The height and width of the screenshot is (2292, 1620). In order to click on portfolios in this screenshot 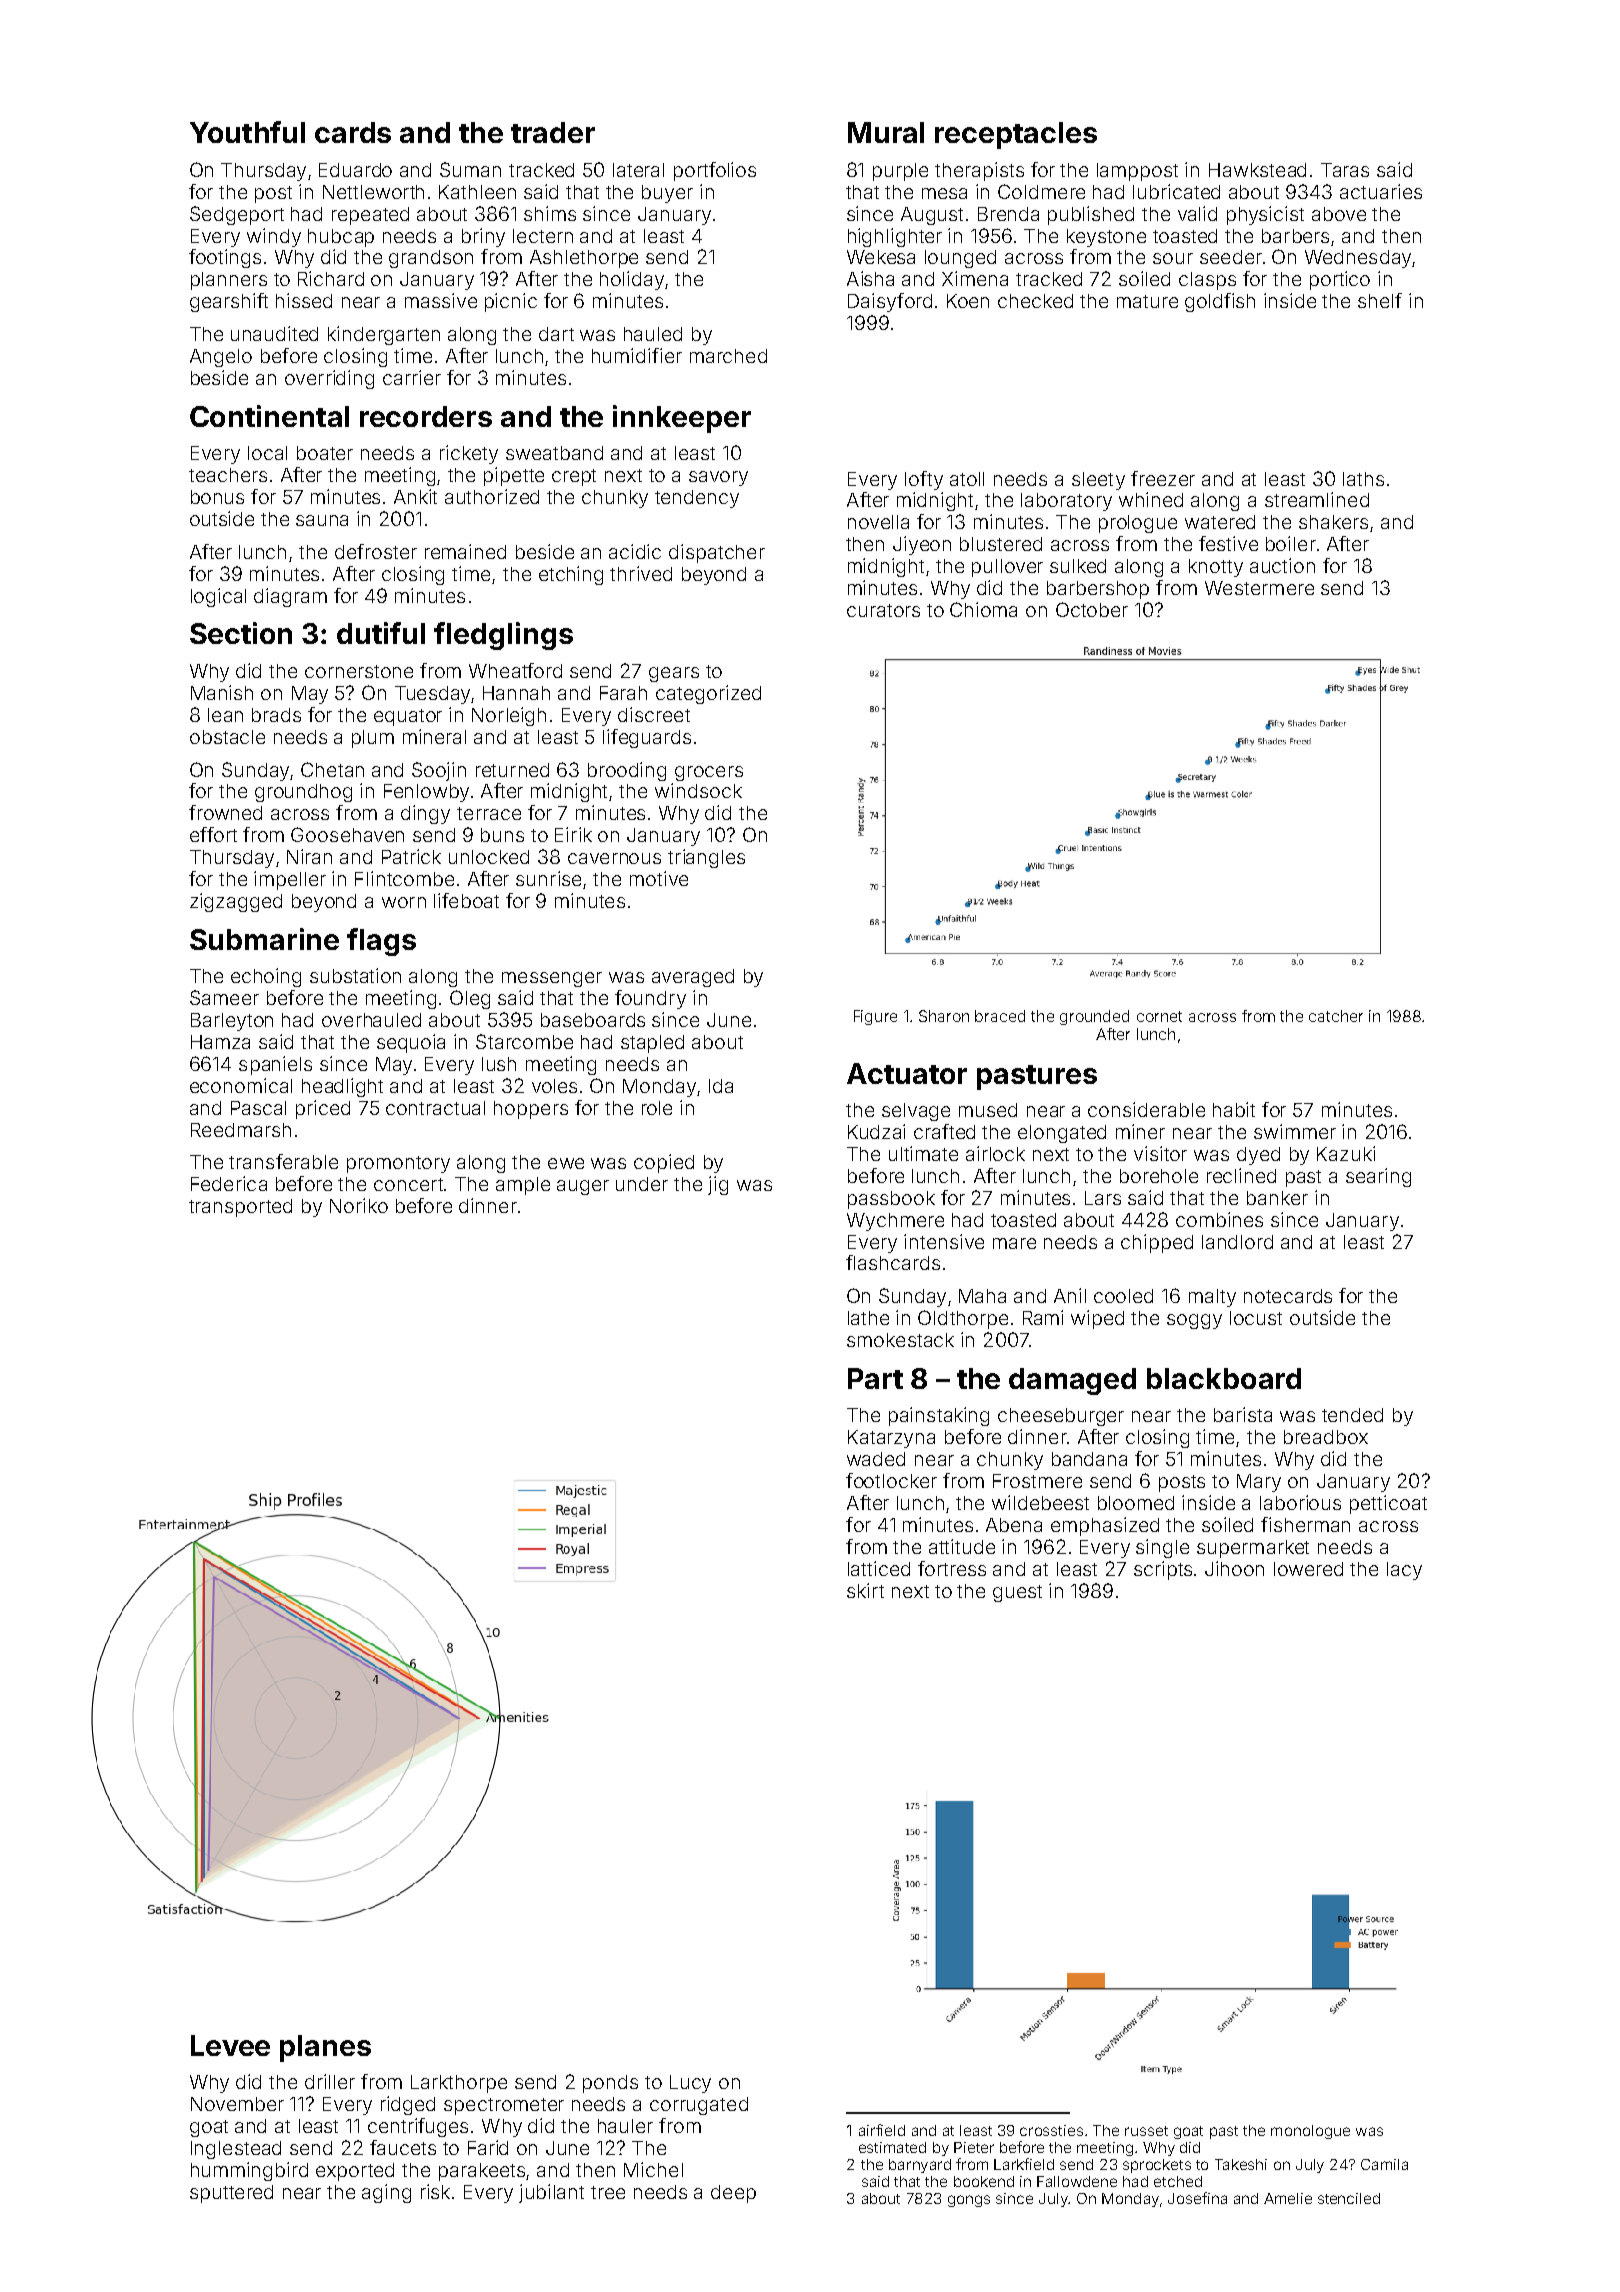, I will do `click(715, 171)`.
